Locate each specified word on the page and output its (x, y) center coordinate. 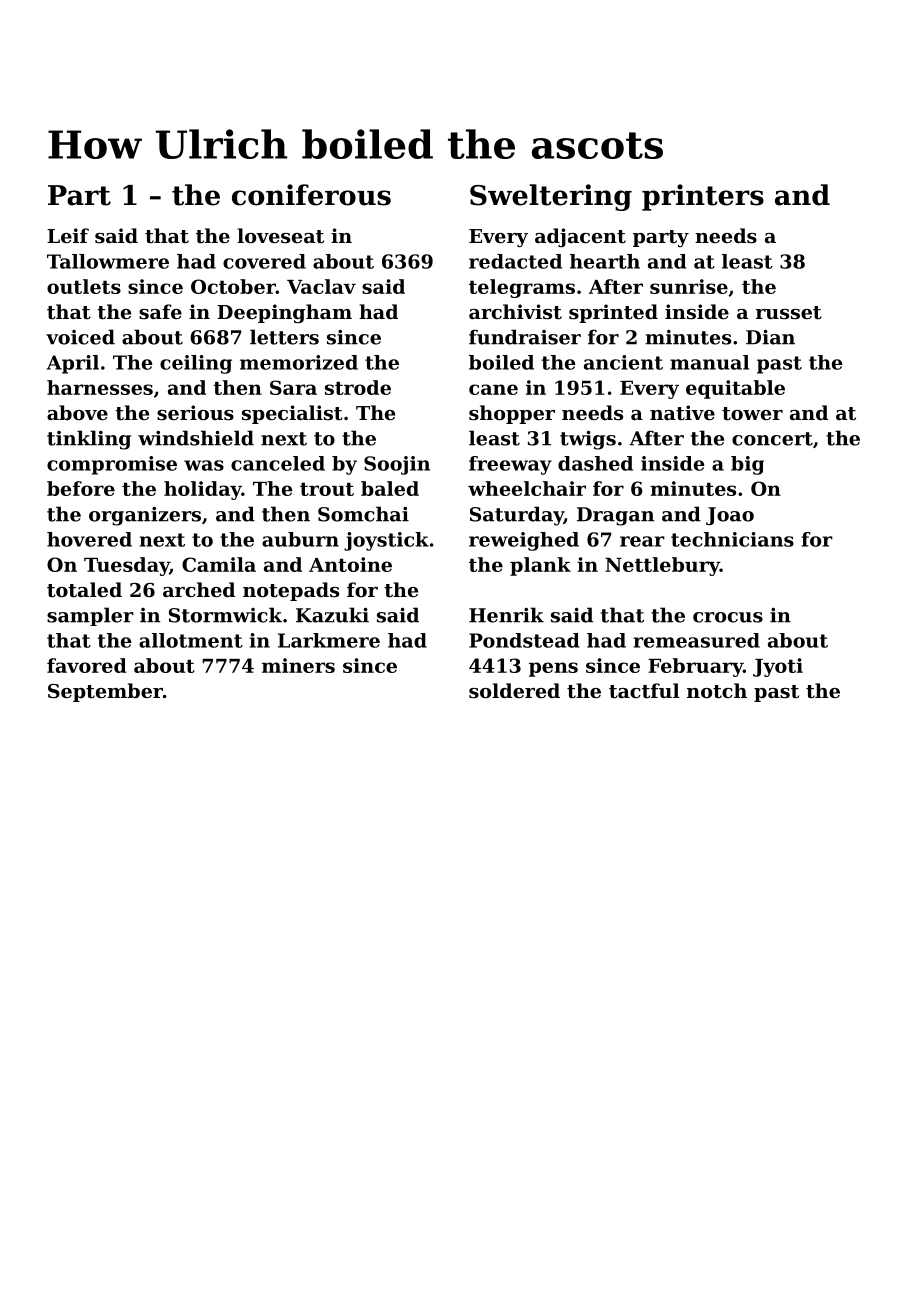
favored (87, 665)
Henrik (506, 615)
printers (703, 197)
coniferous (311, 195)
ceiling (196, 364)
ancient (623, 362)
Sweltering (551, 197)
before (81, 488)
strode (358, 387)
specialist (292, 414)
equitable (735, 389)
